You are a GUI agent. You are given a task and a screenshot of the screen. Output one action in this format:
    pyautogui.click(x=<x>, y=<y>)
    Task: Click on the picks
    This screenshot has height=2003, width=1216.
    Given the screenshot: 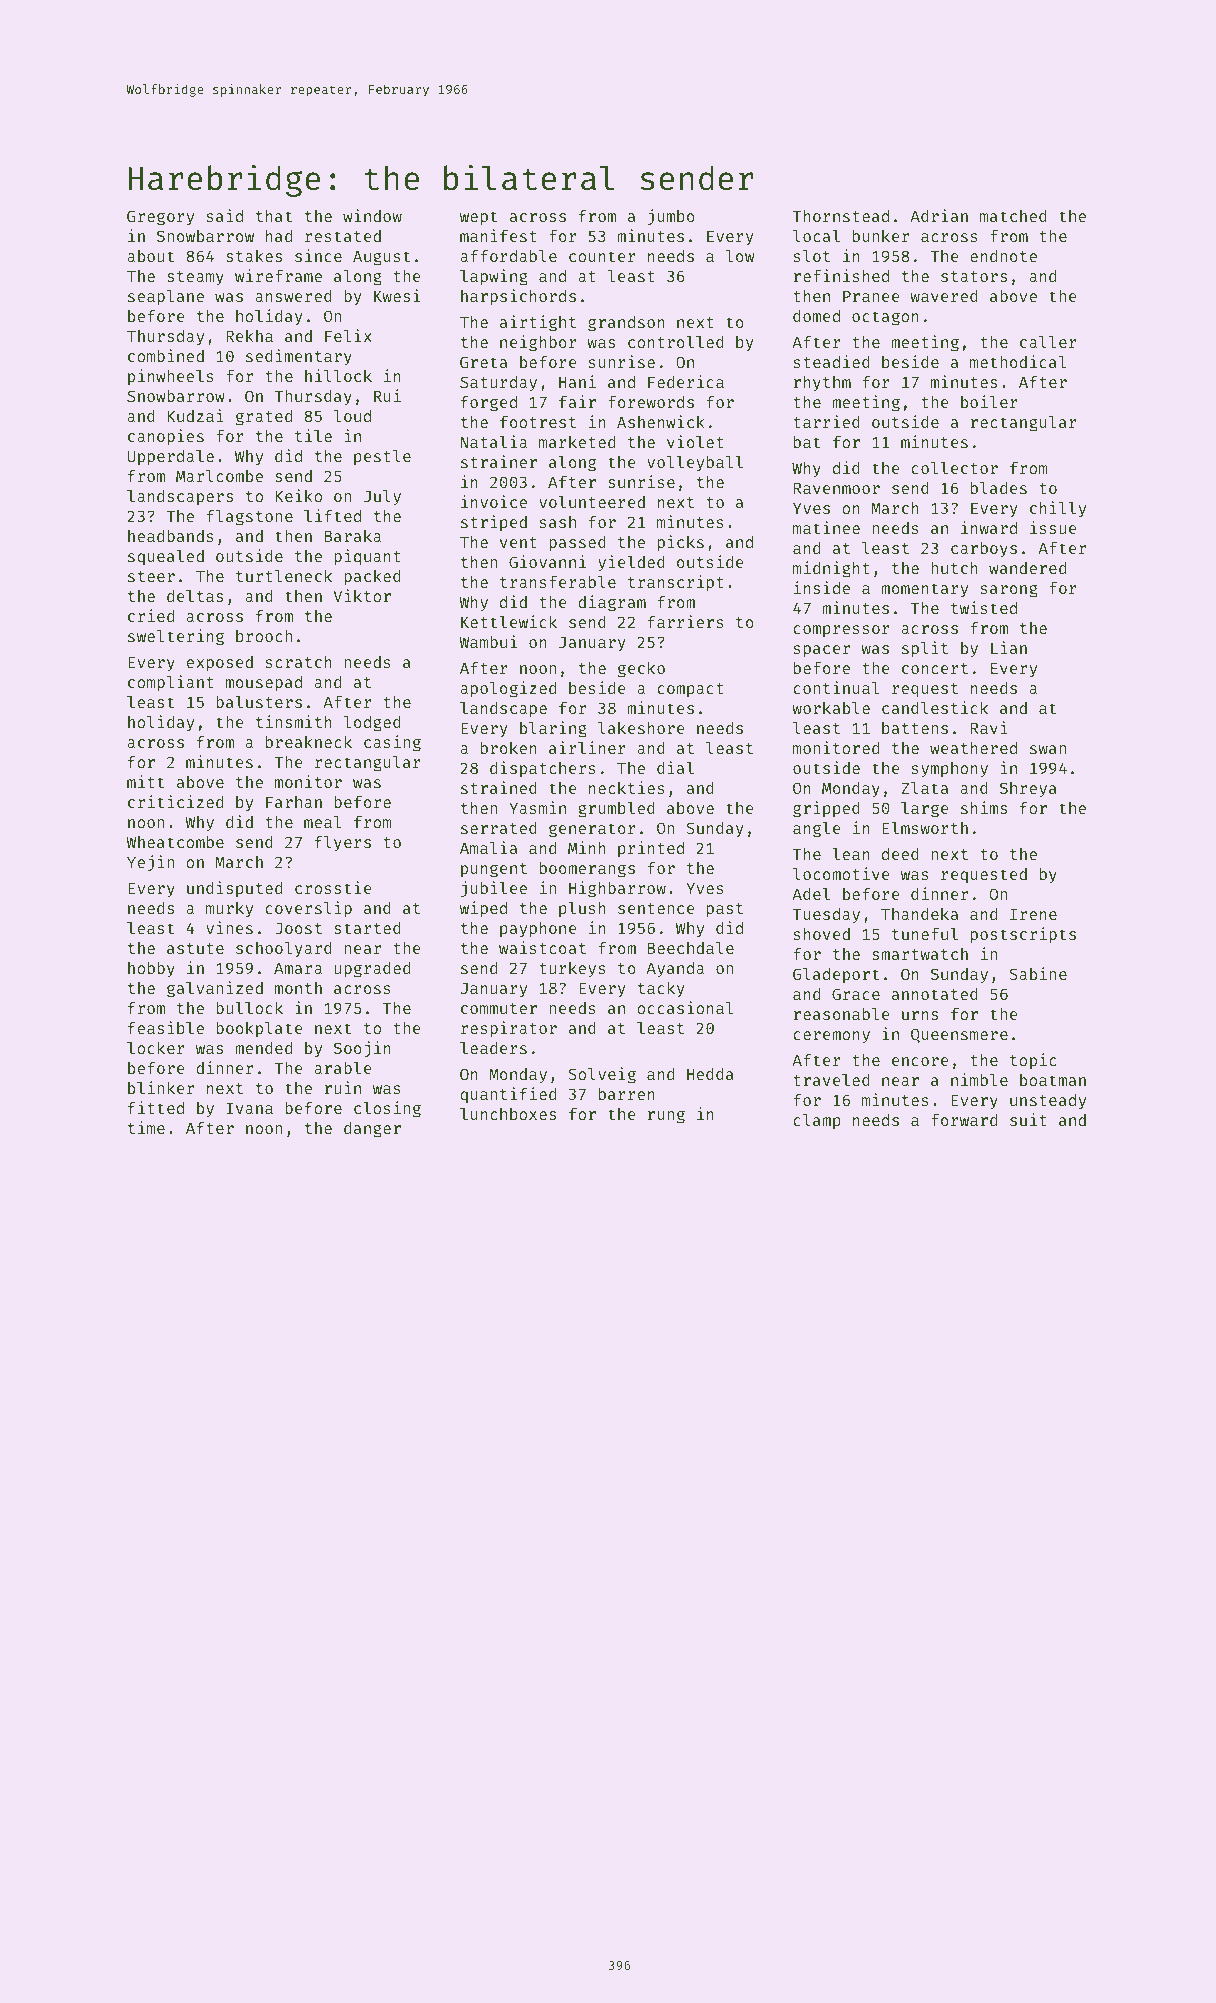 What is the action you would take?
    pyautogui.click(x=681, y=543)
